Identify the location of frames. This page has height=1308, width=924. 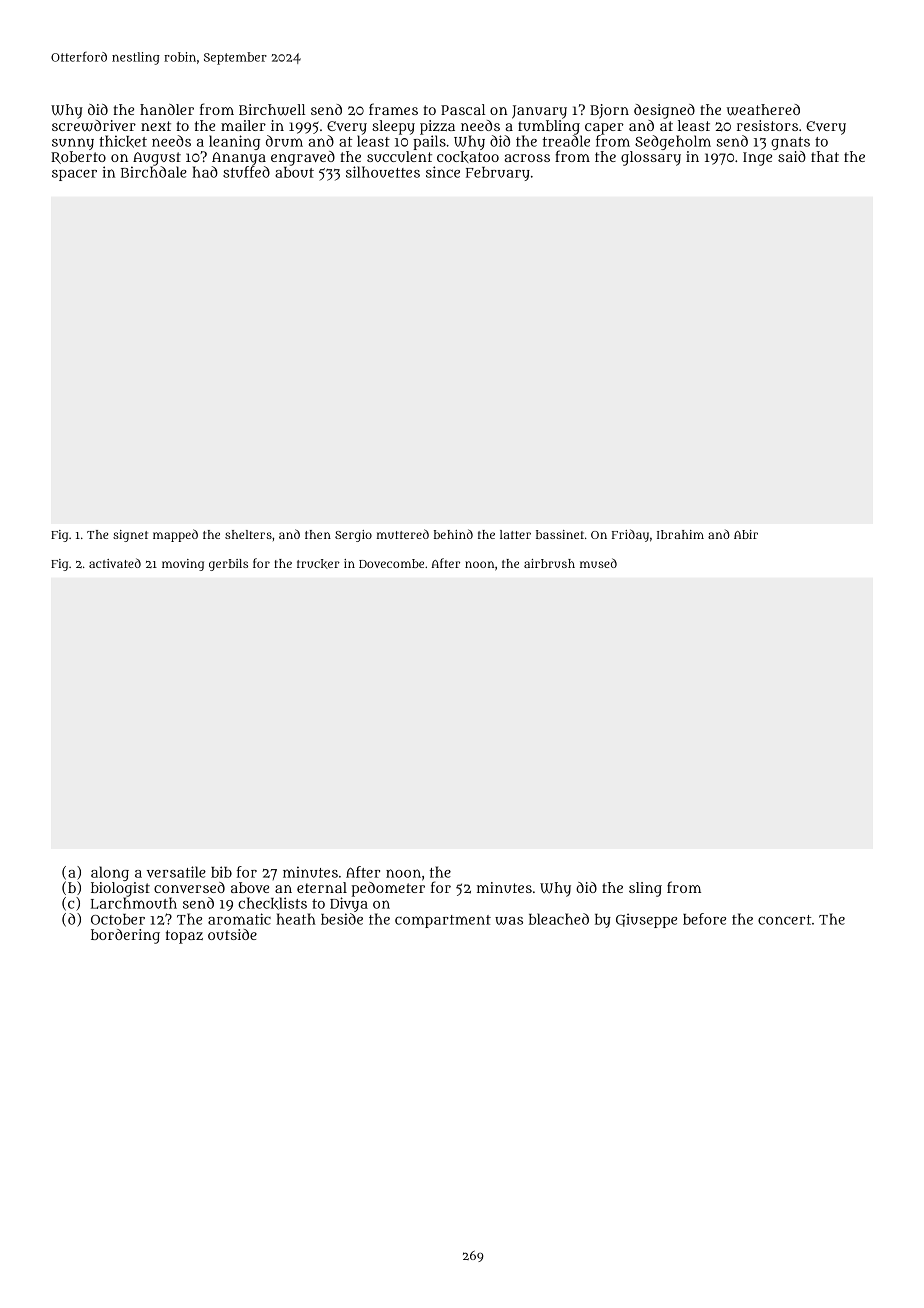
(393, 109).
